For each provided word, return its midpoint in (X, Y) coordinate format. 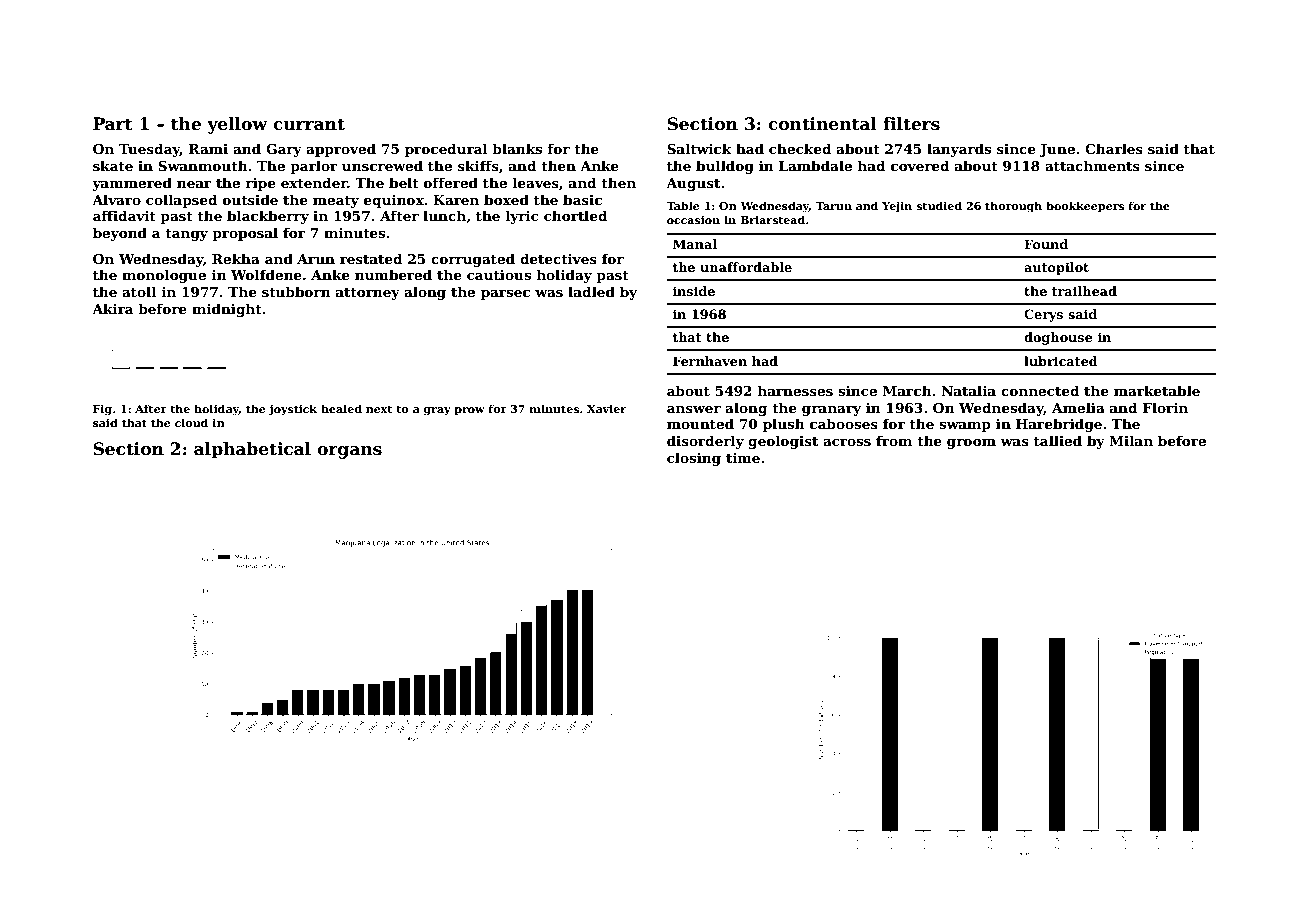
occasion (693, 220)
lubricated (1061, 361)
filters (911, 124)
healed (341, 408)
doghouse (1058, 338)
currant (309, 124)
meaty (336, 202)
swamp (965, 427)
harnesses (795, 390)
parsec (505, 295)
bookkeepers (1085, 207)
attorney (368, 294)
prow (469, 411)
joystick (293, 410)
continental (822, 124)
